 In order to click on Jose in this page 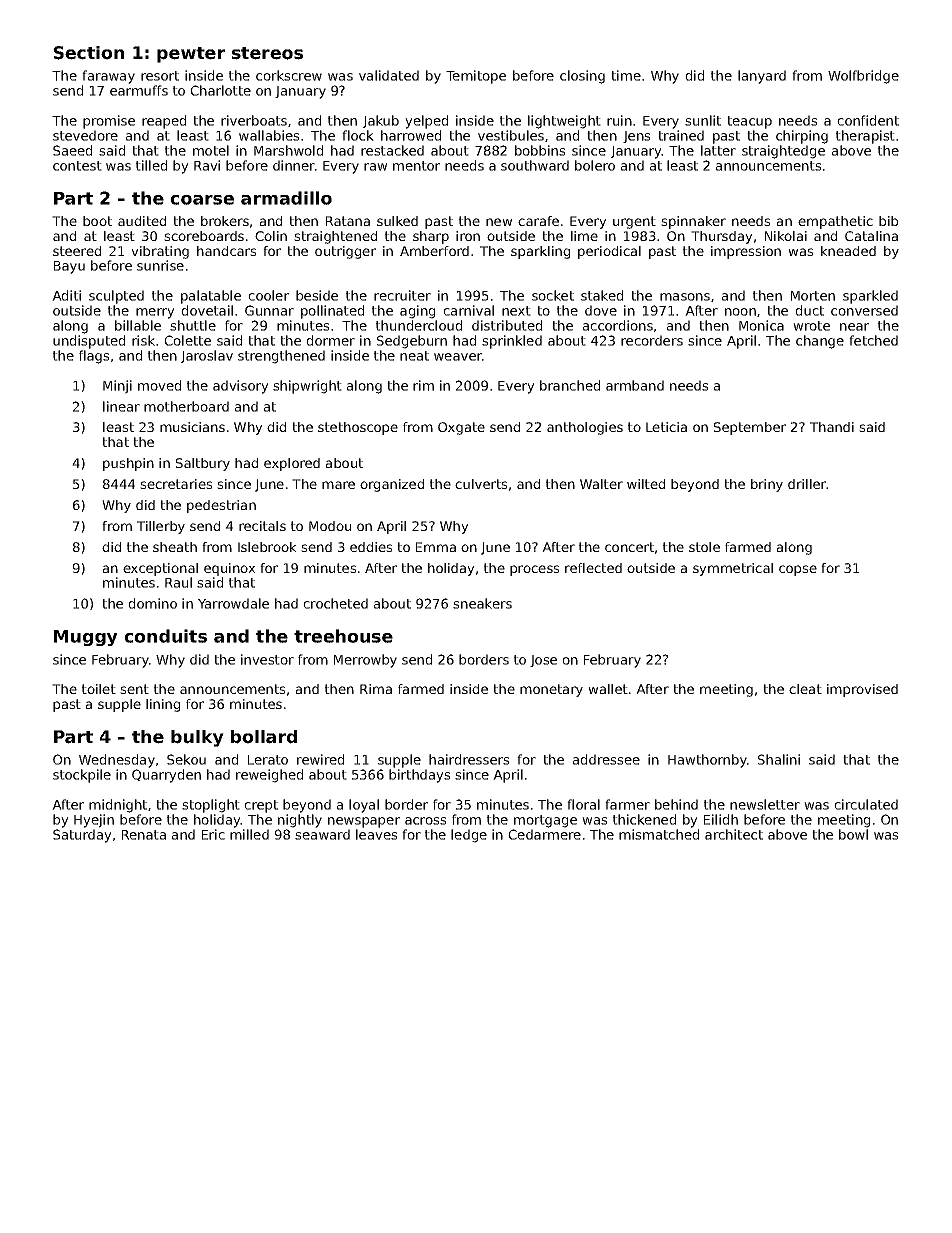, I will do `click(543, 661)`.
